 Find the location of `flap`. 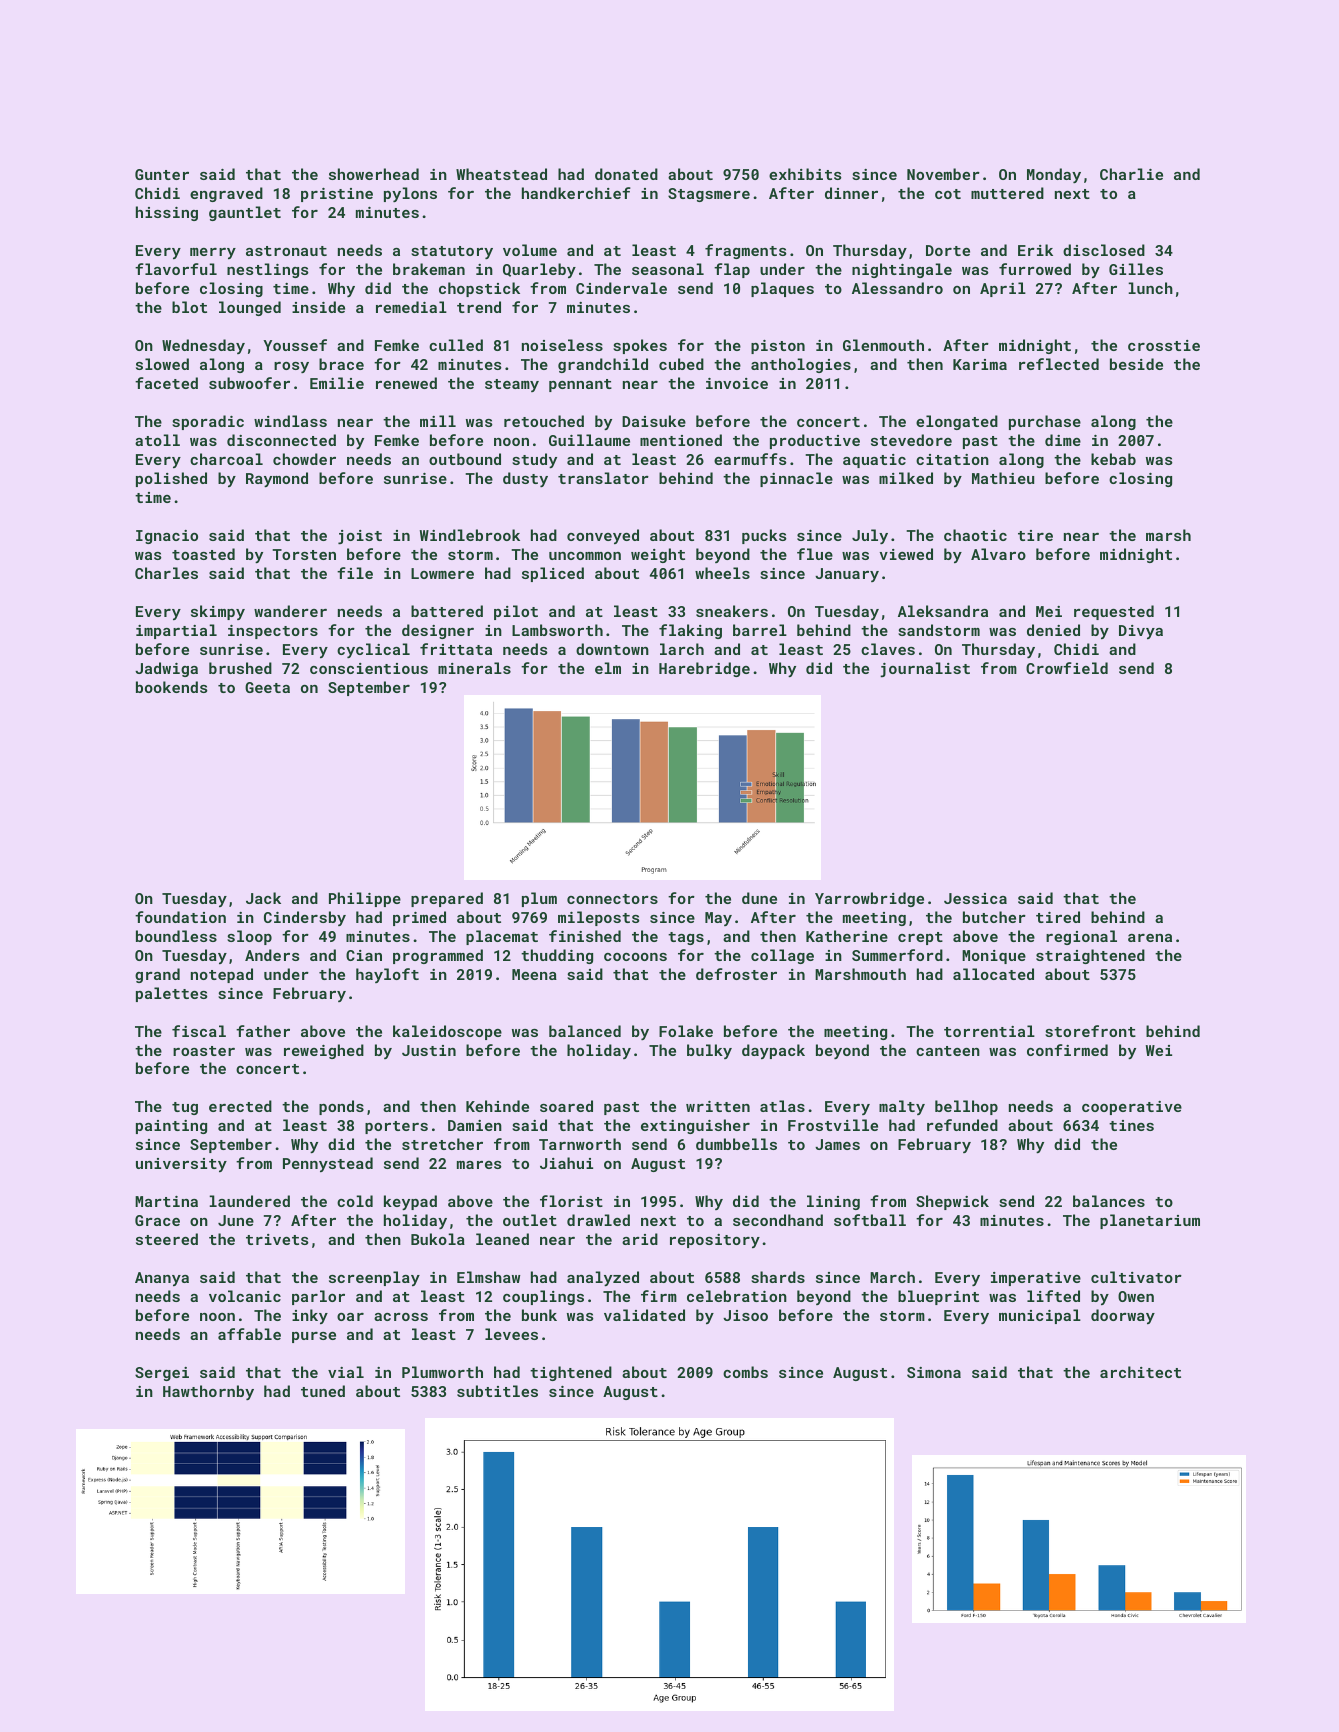

flap is located at coordinates (732, 270).
